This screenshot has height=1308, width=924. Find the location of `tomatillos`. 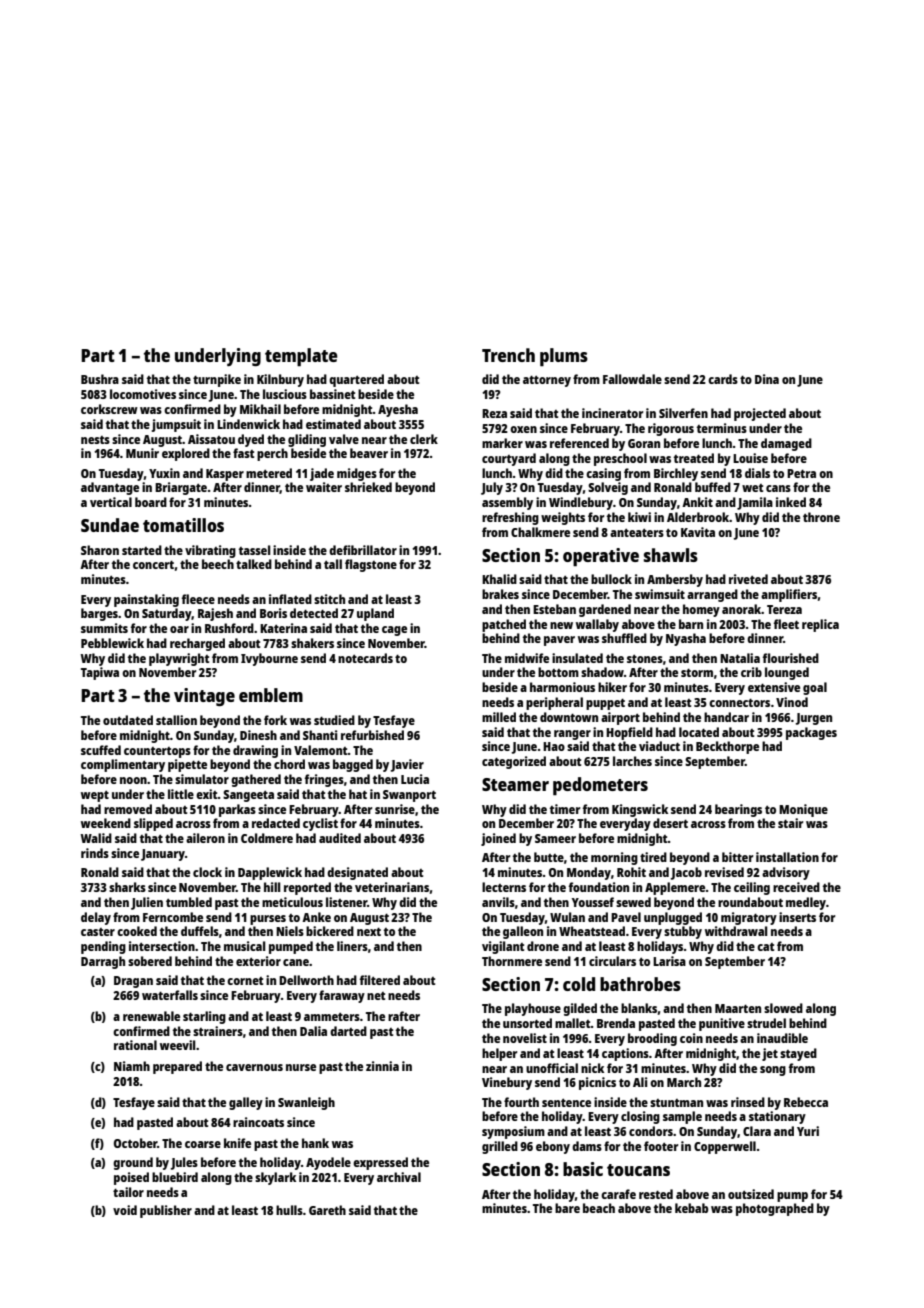

tomatillos is located at coordinates (183, 525).
